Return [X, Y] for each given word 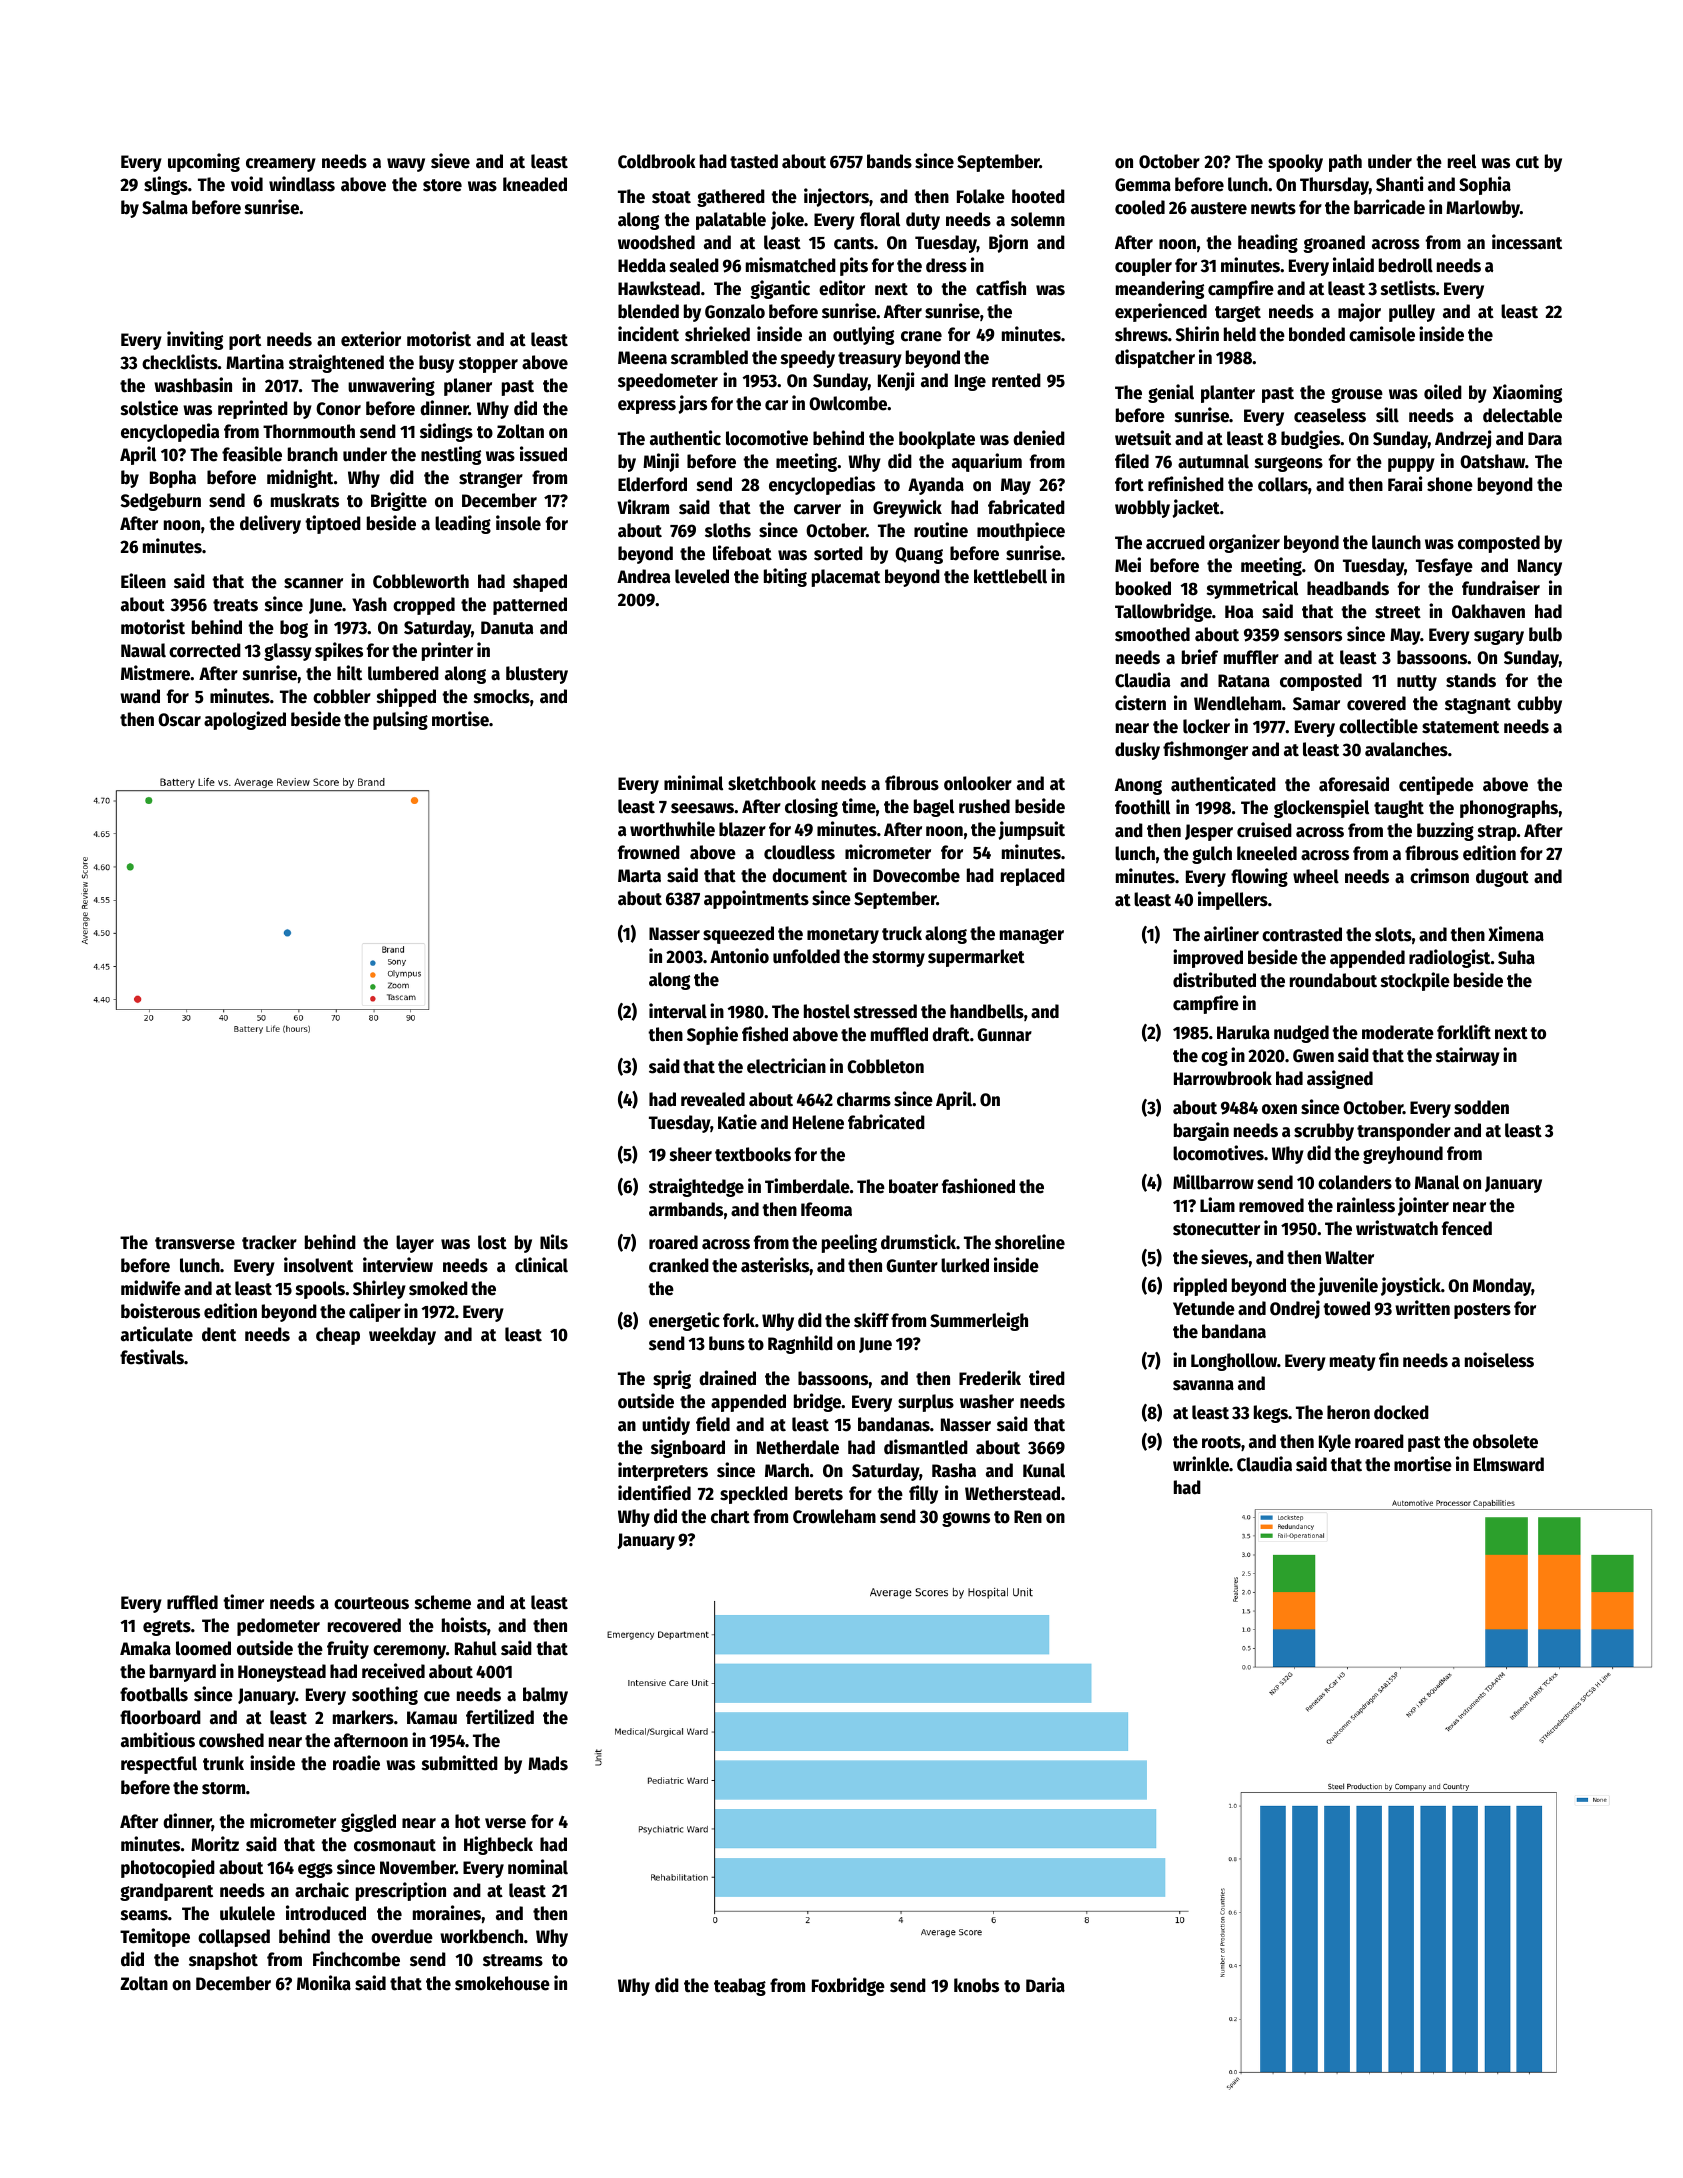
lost [492, 1242]
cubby [1539, 705]
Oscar [179, 720]
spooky [1295, 163]
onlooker [978, 783]
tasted [754, 161]
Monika [324, 1983]
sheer [691, 1154]
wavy [406, 165]
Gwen [1313, 1056]
